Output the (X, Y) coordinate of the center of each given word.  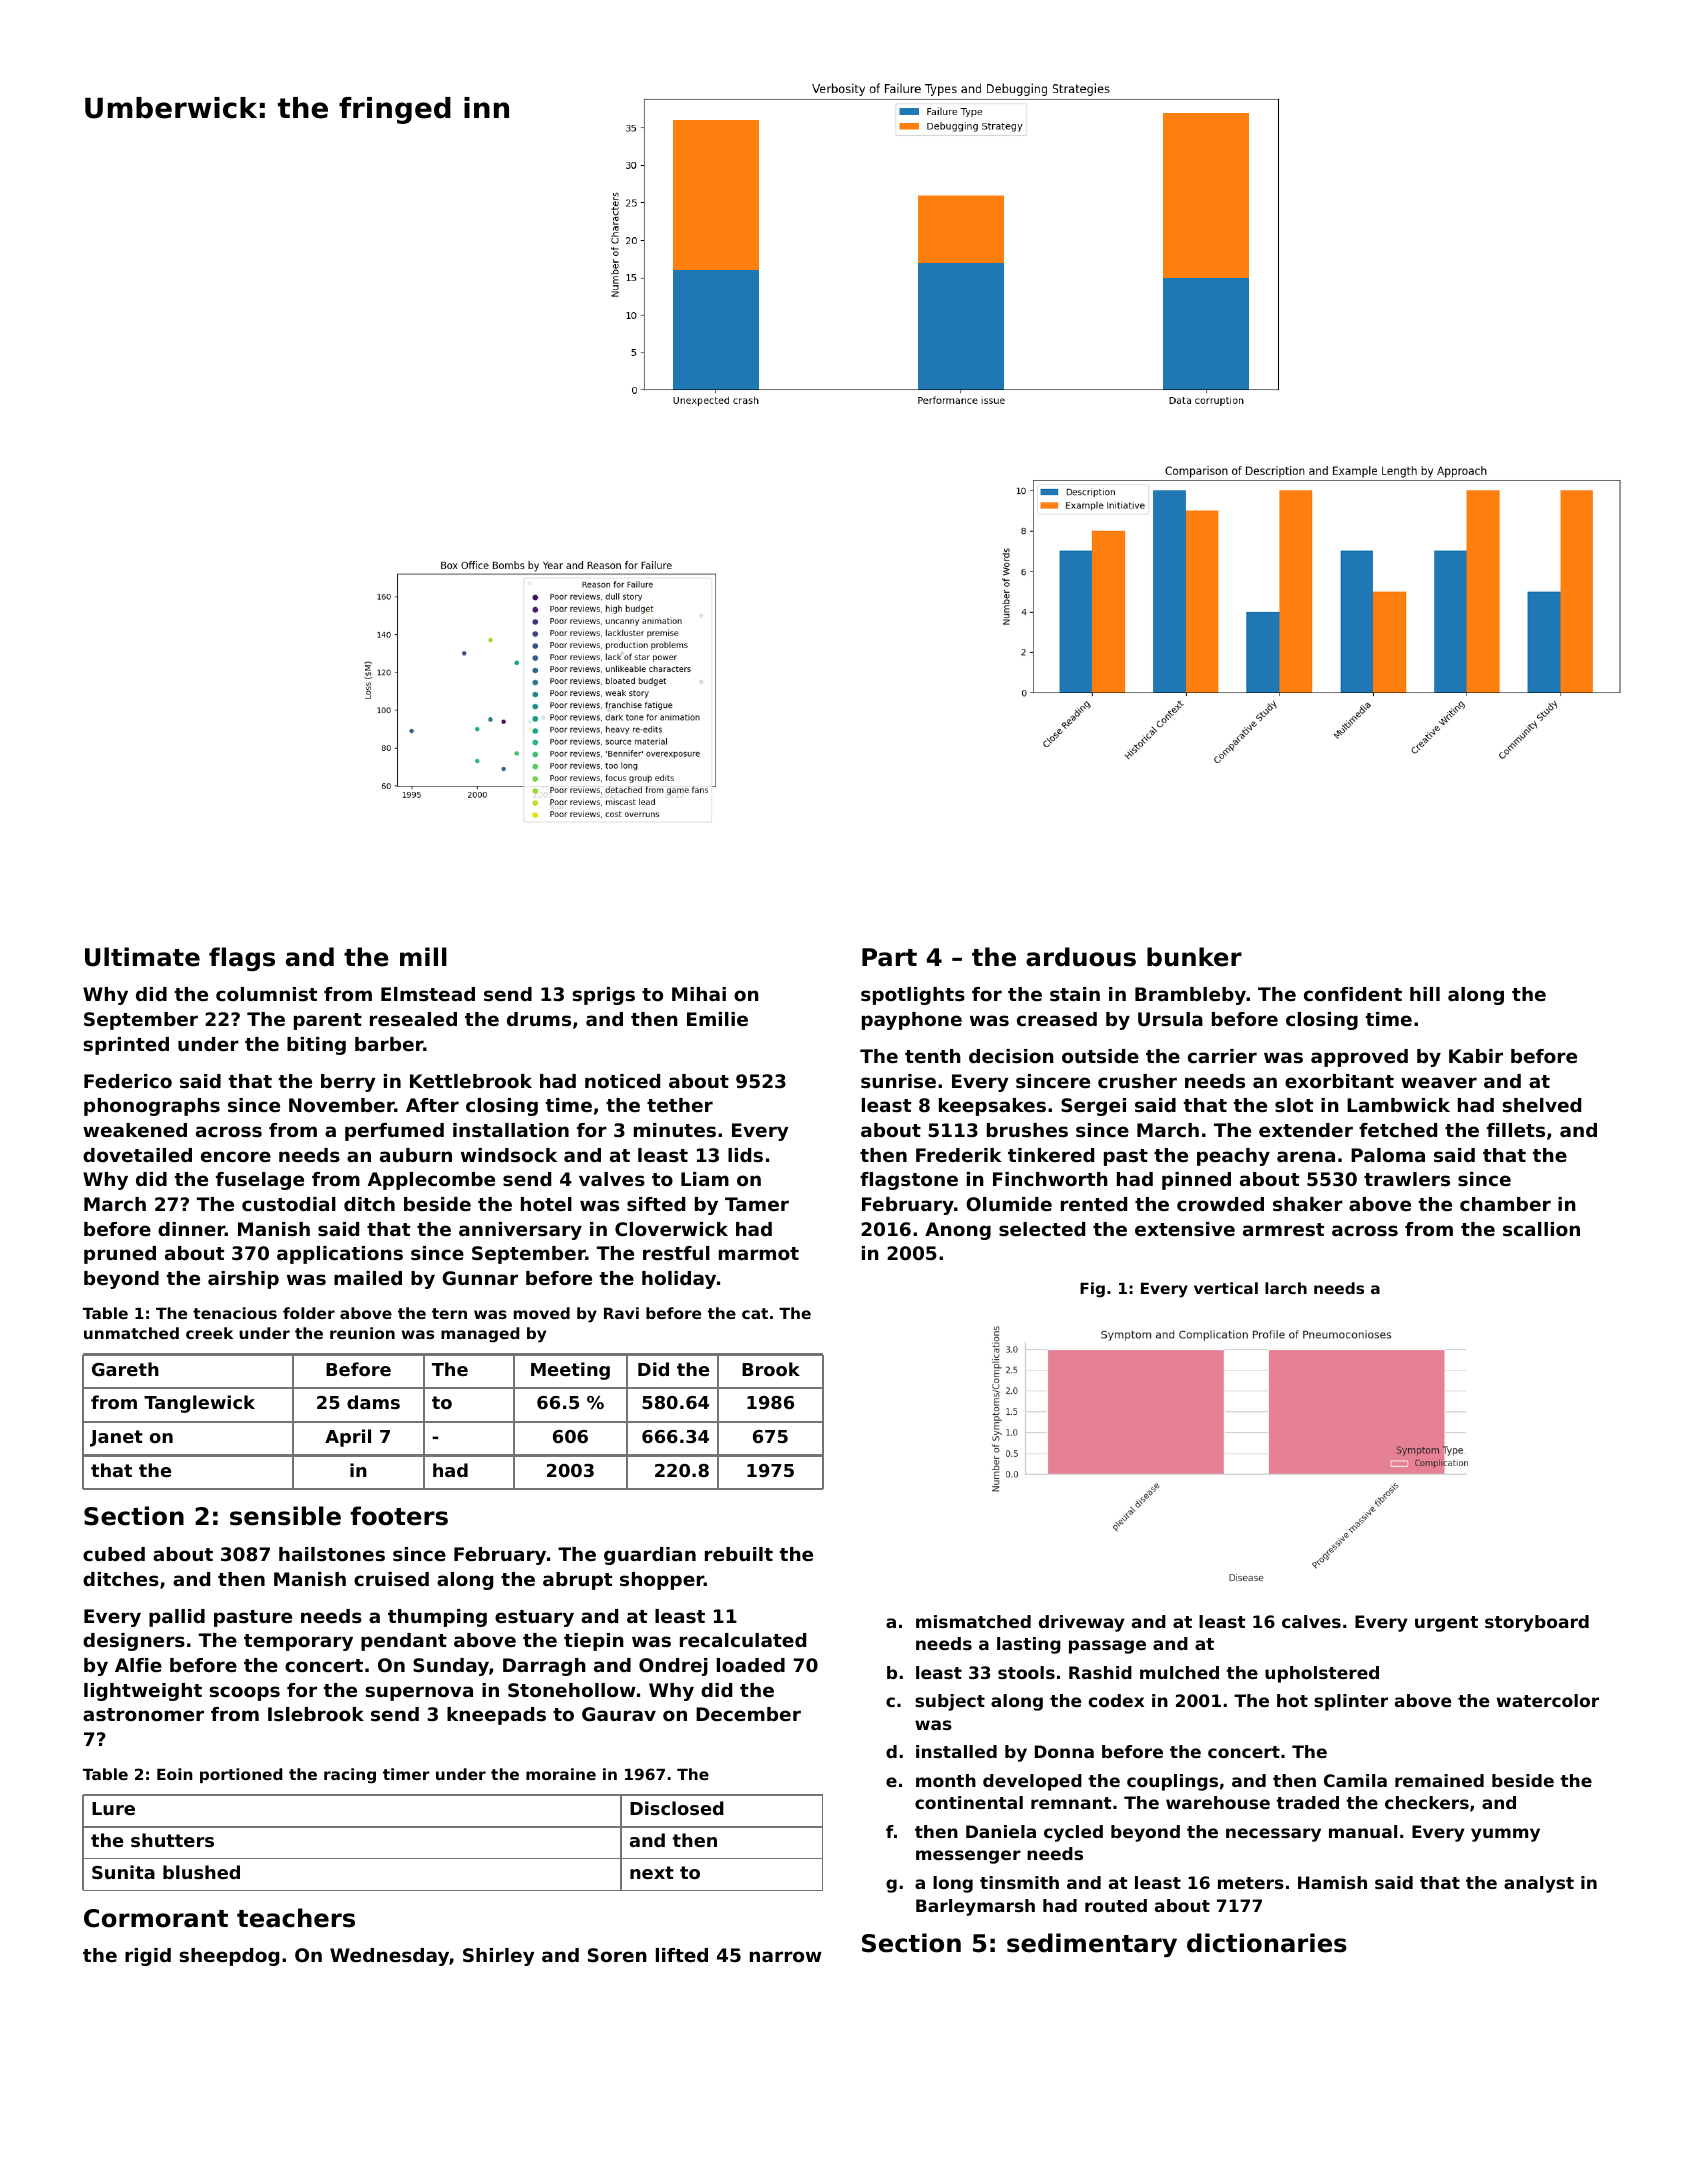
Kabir (1476, 1056)
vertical (1226, 1288)
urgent (1446, 1624)
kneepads (496, 1716)
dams (373, 1402)
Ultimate (142, 957)
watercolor (1548, 1700)
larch (1286, 1288)
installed (956, 1751)
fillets (1516, 1130)
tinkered (1051, 1155)
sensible (285, 1516)
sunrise (898, 1081)
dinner (191, 1229)
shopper (662, 1581)
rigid (148, 1957)
